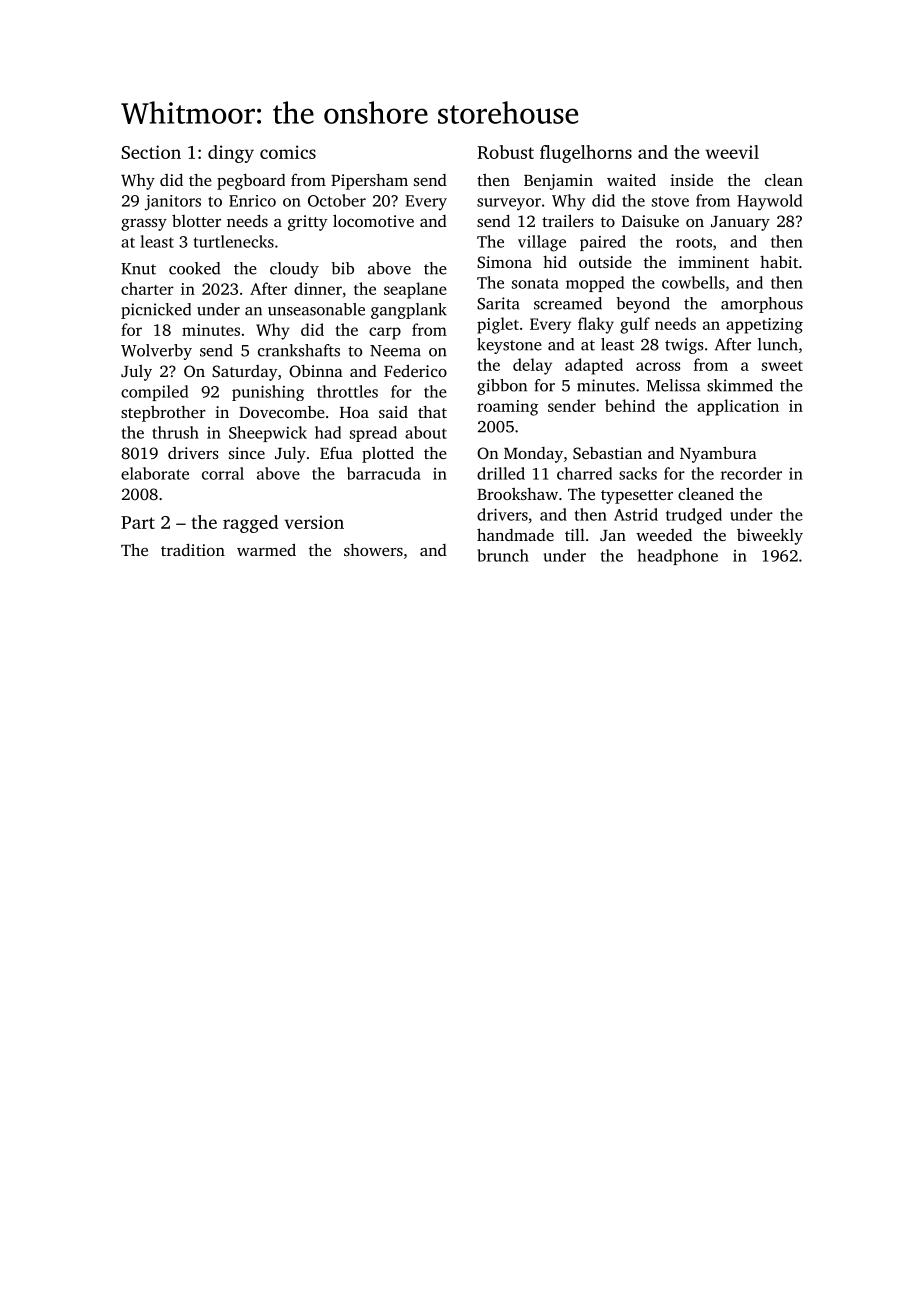 The height and width of the screenshot is (1314, 924). Describe the element at coordinates (693, 282) in the screenshot. I see `cowbells` at that location.
